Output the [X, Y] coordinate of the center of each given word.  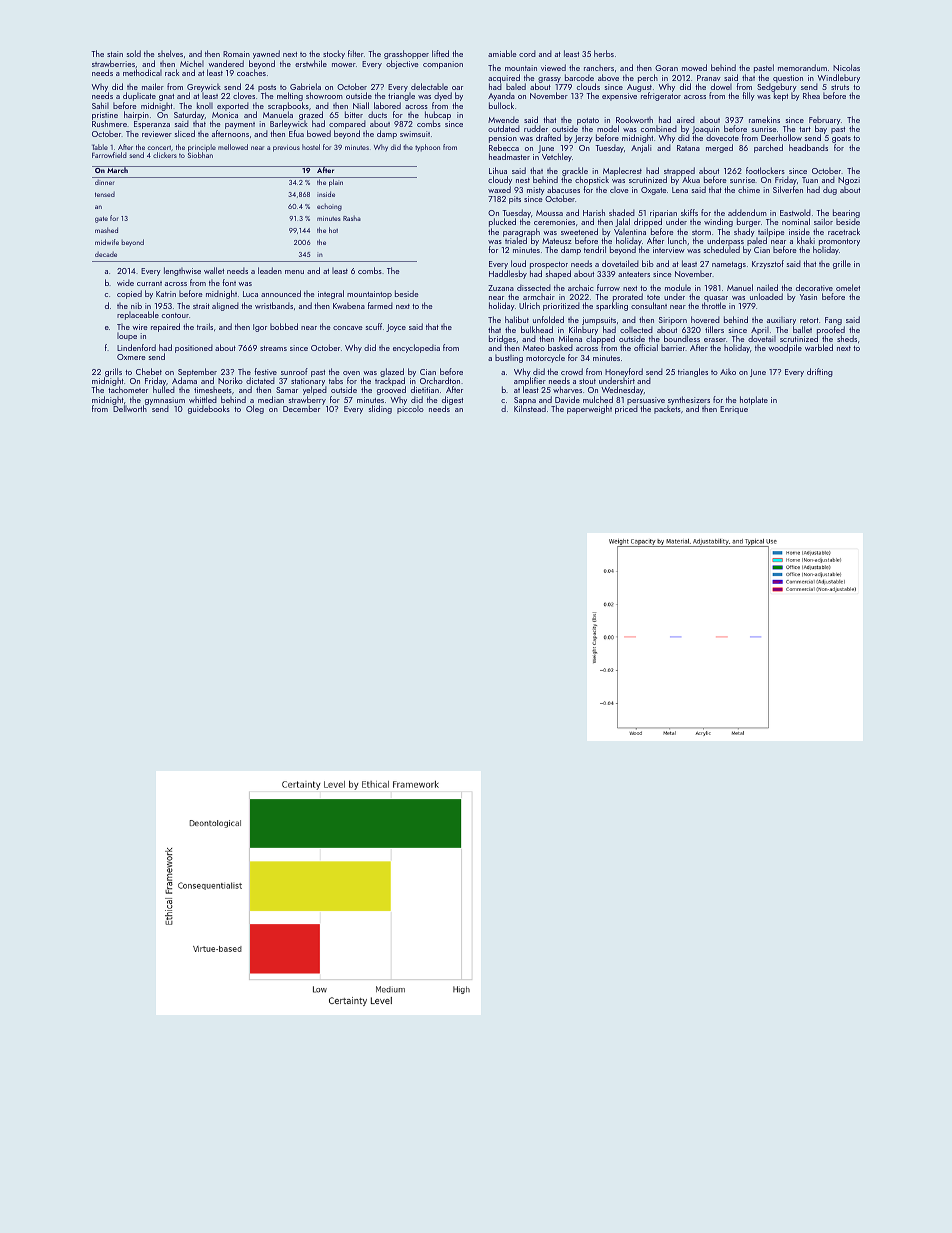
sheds [847, 338]
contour [175, 315]
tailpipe [771, 232]
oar [457, 88]
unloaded [766, 296]
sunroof [294, 371]
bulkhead [537, 329]
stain [115, 54]
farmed [380, 305]
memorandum [802, 67]
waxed [499, 189]
